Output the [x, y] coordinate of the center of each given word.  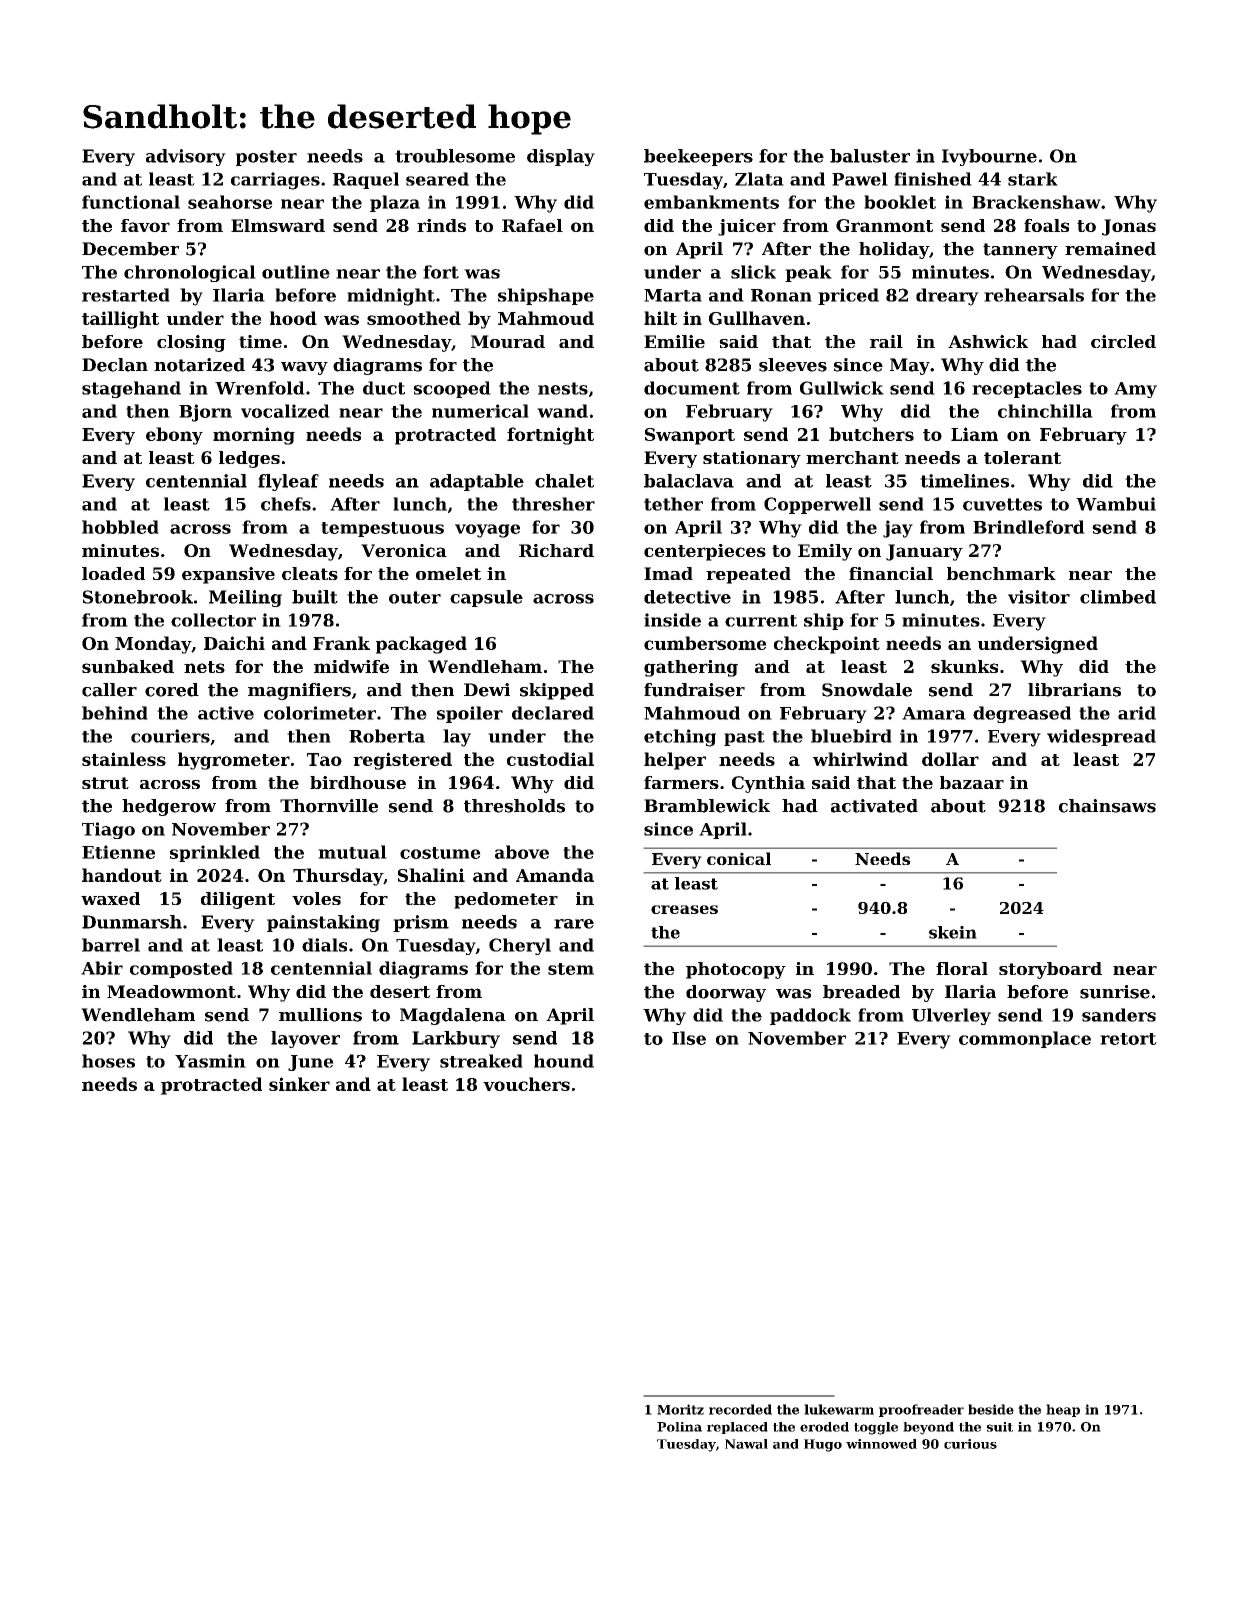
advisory [186, 157]
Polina [679, 1427]
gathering [691, 668]
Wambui [1116, 504]
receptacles [1027, 389]
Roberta [387, 736]
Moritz [680, 1409]
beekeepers [698, 157]
